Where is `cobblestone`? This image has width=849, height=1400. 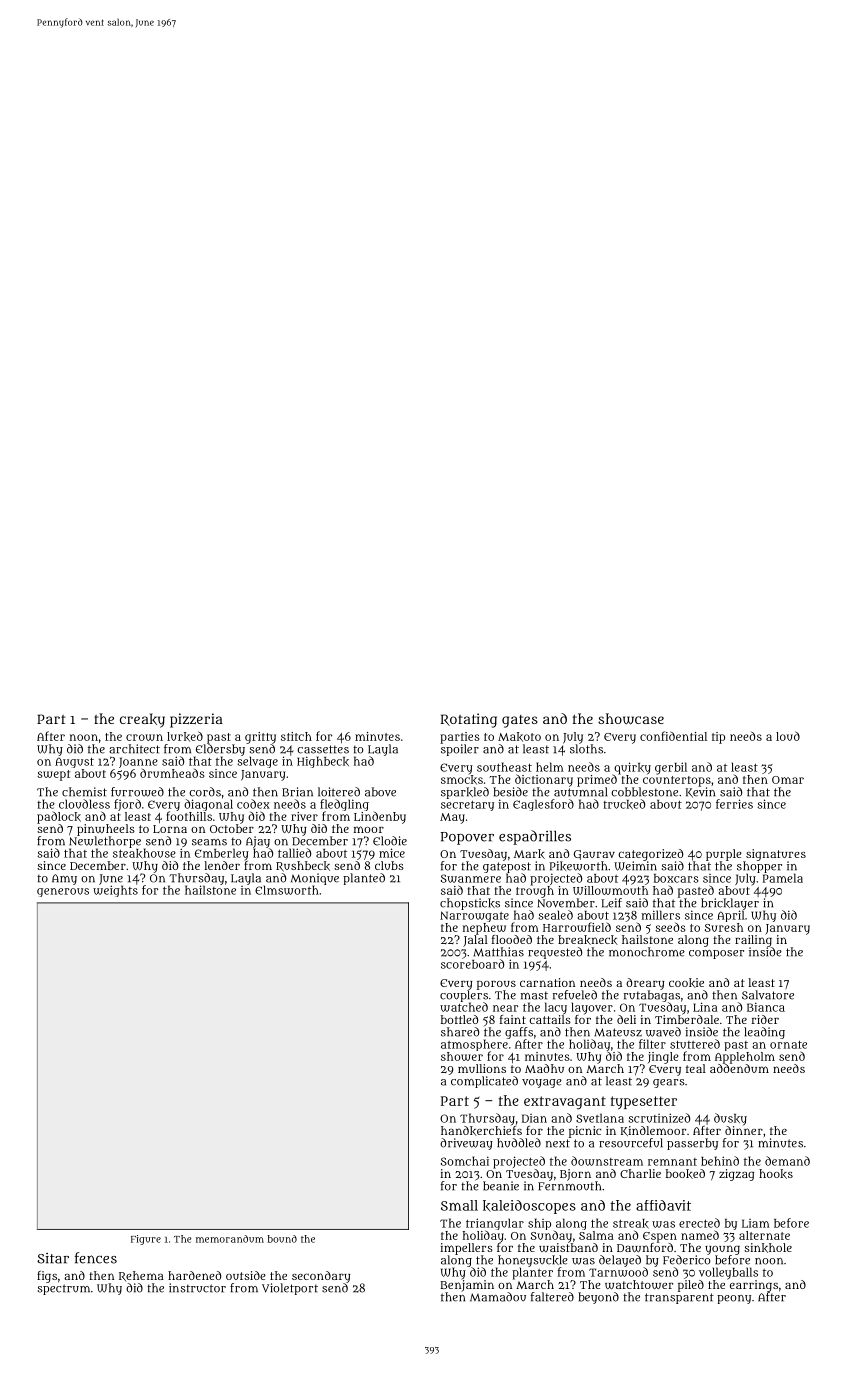
cobblestone is located at coordinates (644, 792).
